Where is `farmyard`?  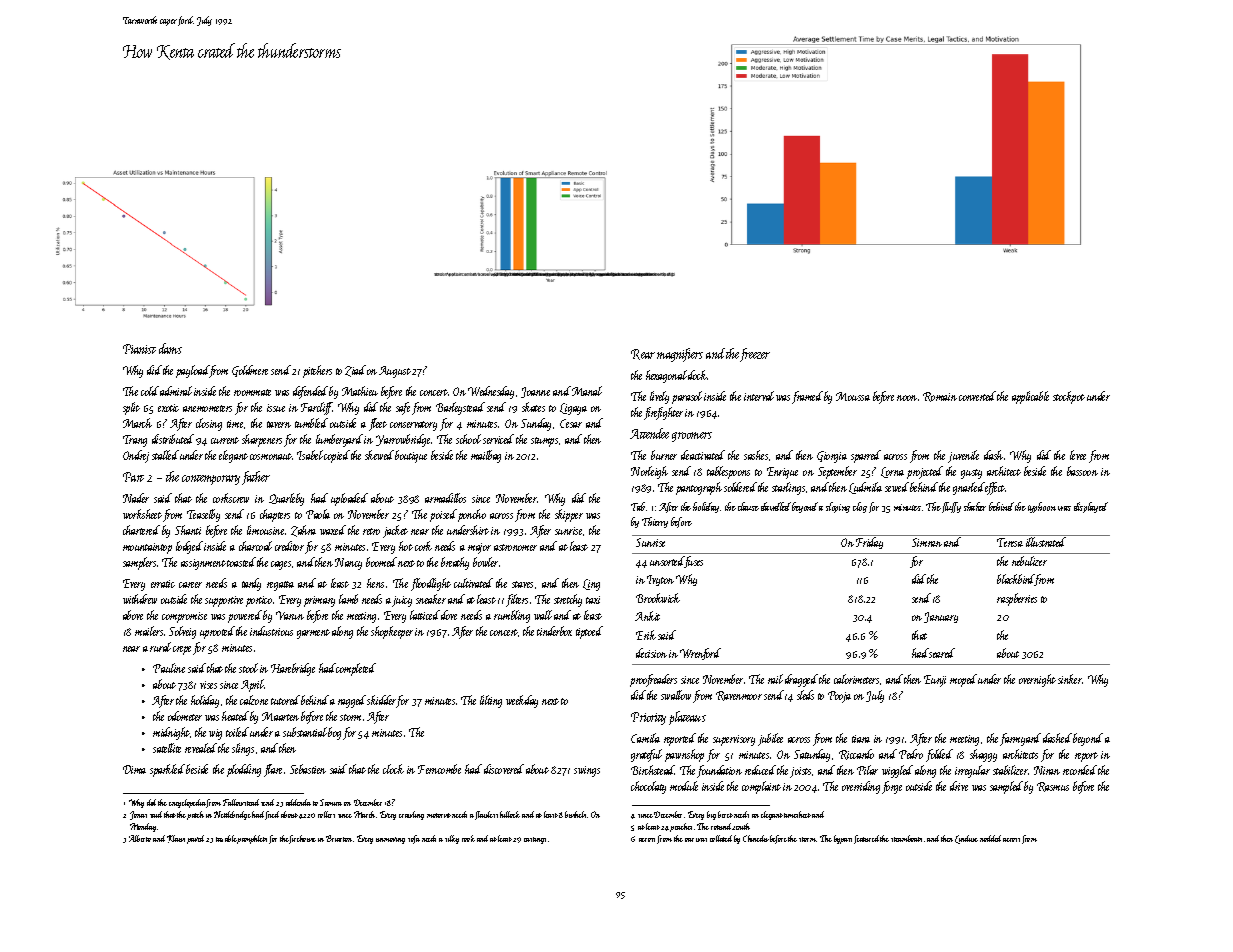 farmyard is located at coordinates (1020, 739).
